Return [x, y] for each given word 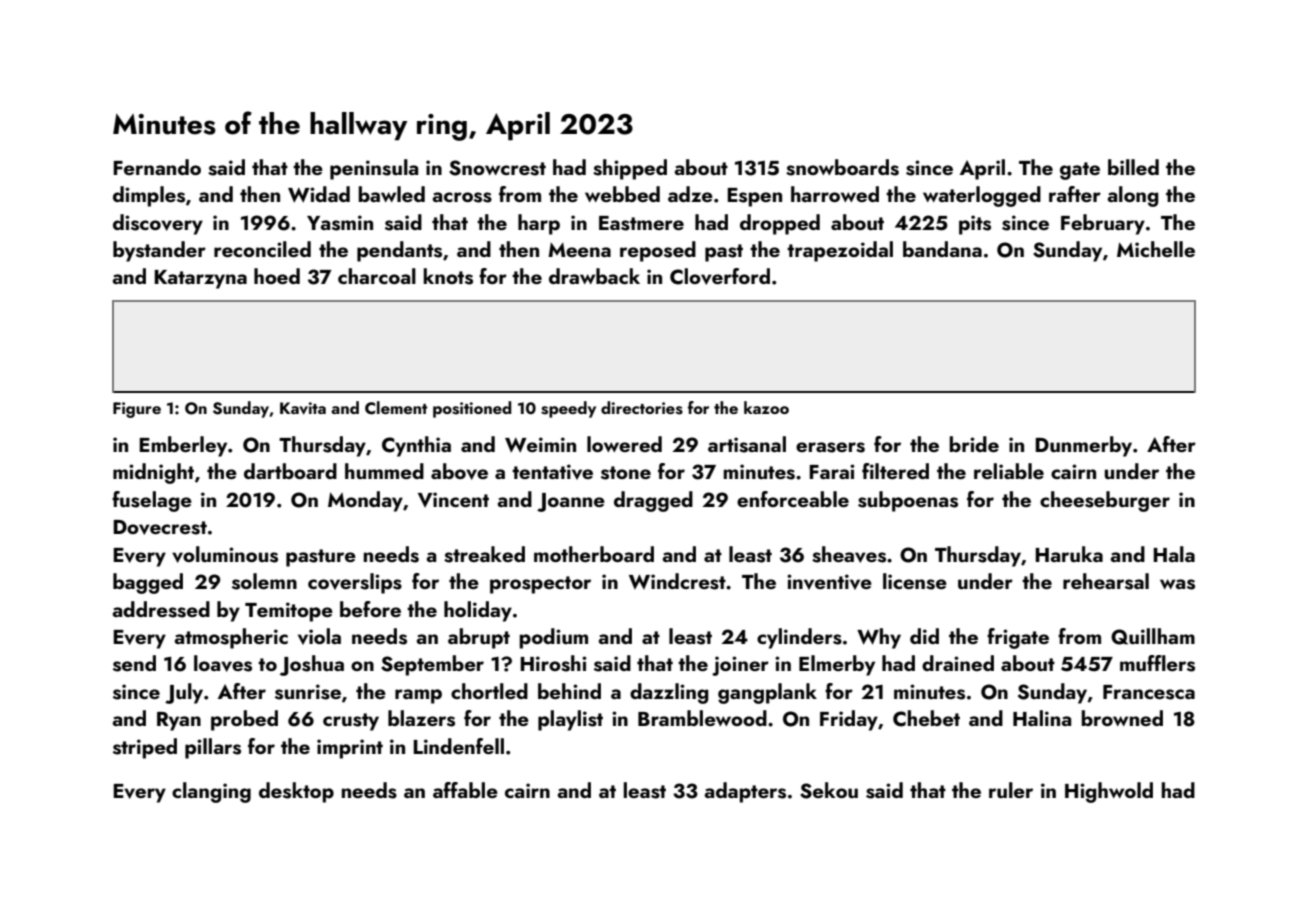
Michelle [1156, 249]
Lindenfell [458, 746]
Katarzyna [200, 279]
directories [642, 408]
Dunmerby [1083, 446]
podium [553, 638]
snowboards [842, 167]
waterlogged [982, 196]
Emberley [183, 446]
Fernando [157, 167]
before [370, 609]
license [915, 581]
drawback [594, 276]
